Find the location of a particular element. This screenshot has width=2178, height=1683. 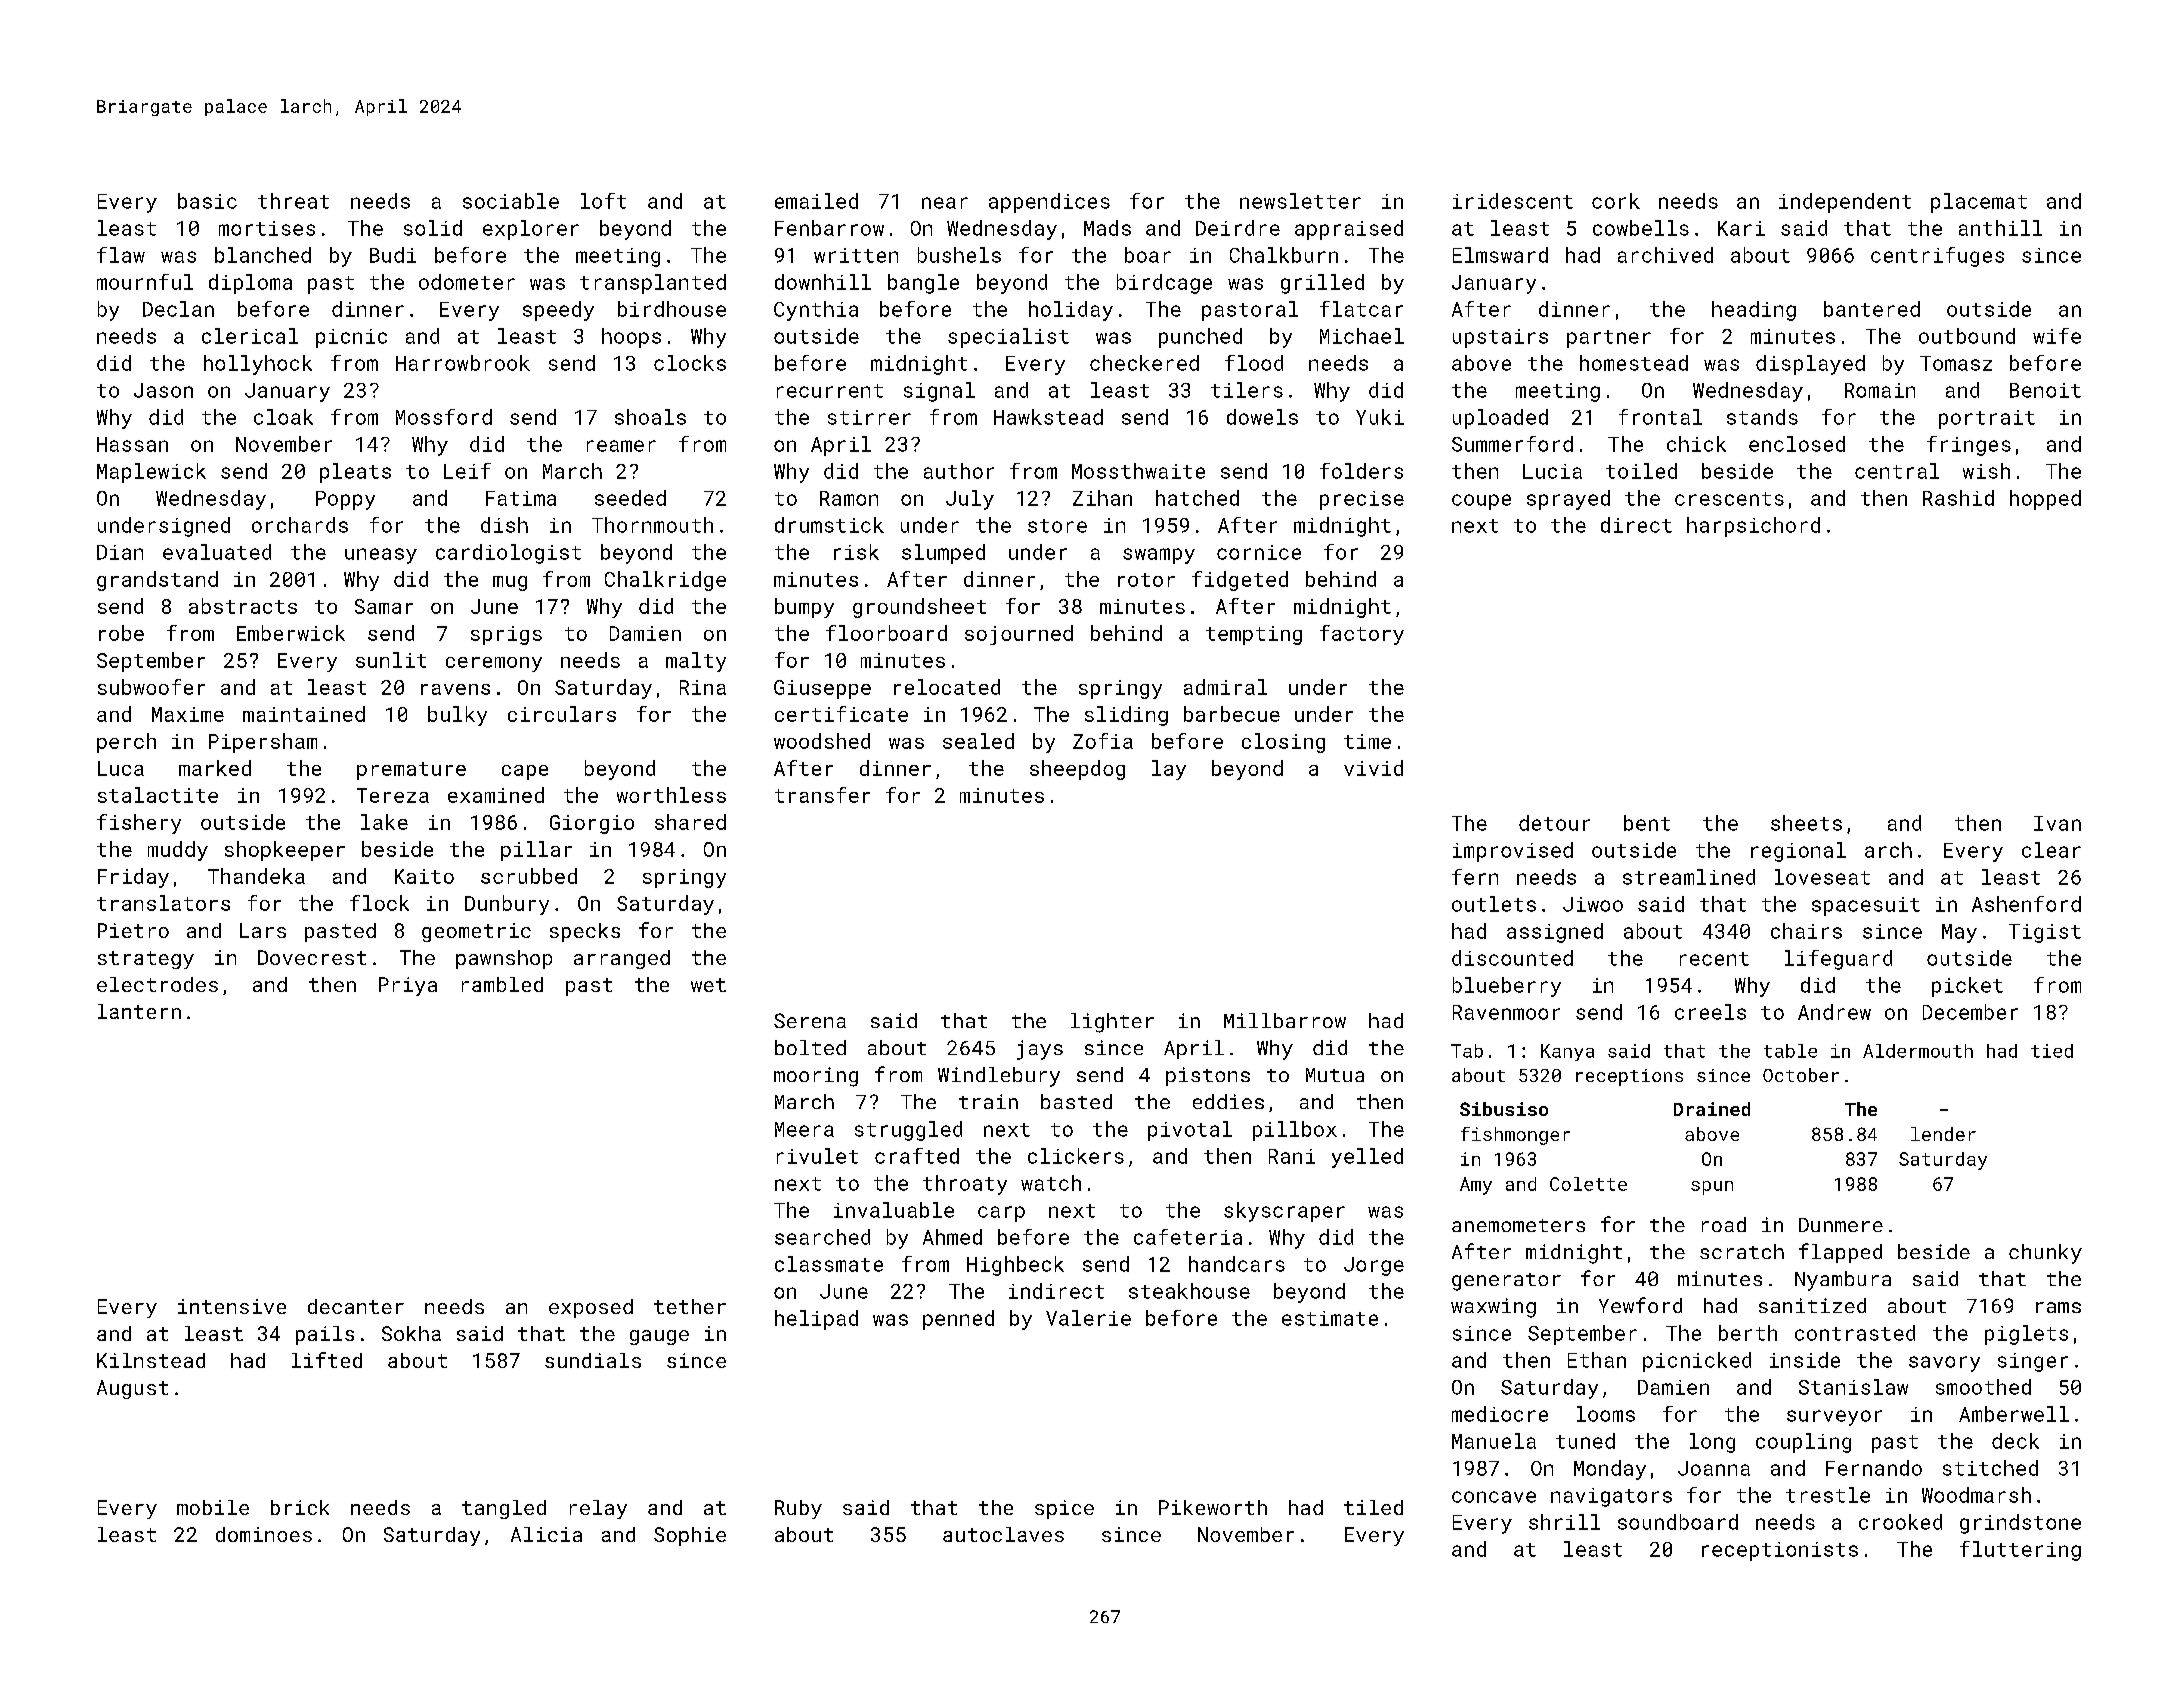

signal is located at coordinates (939, 392).
